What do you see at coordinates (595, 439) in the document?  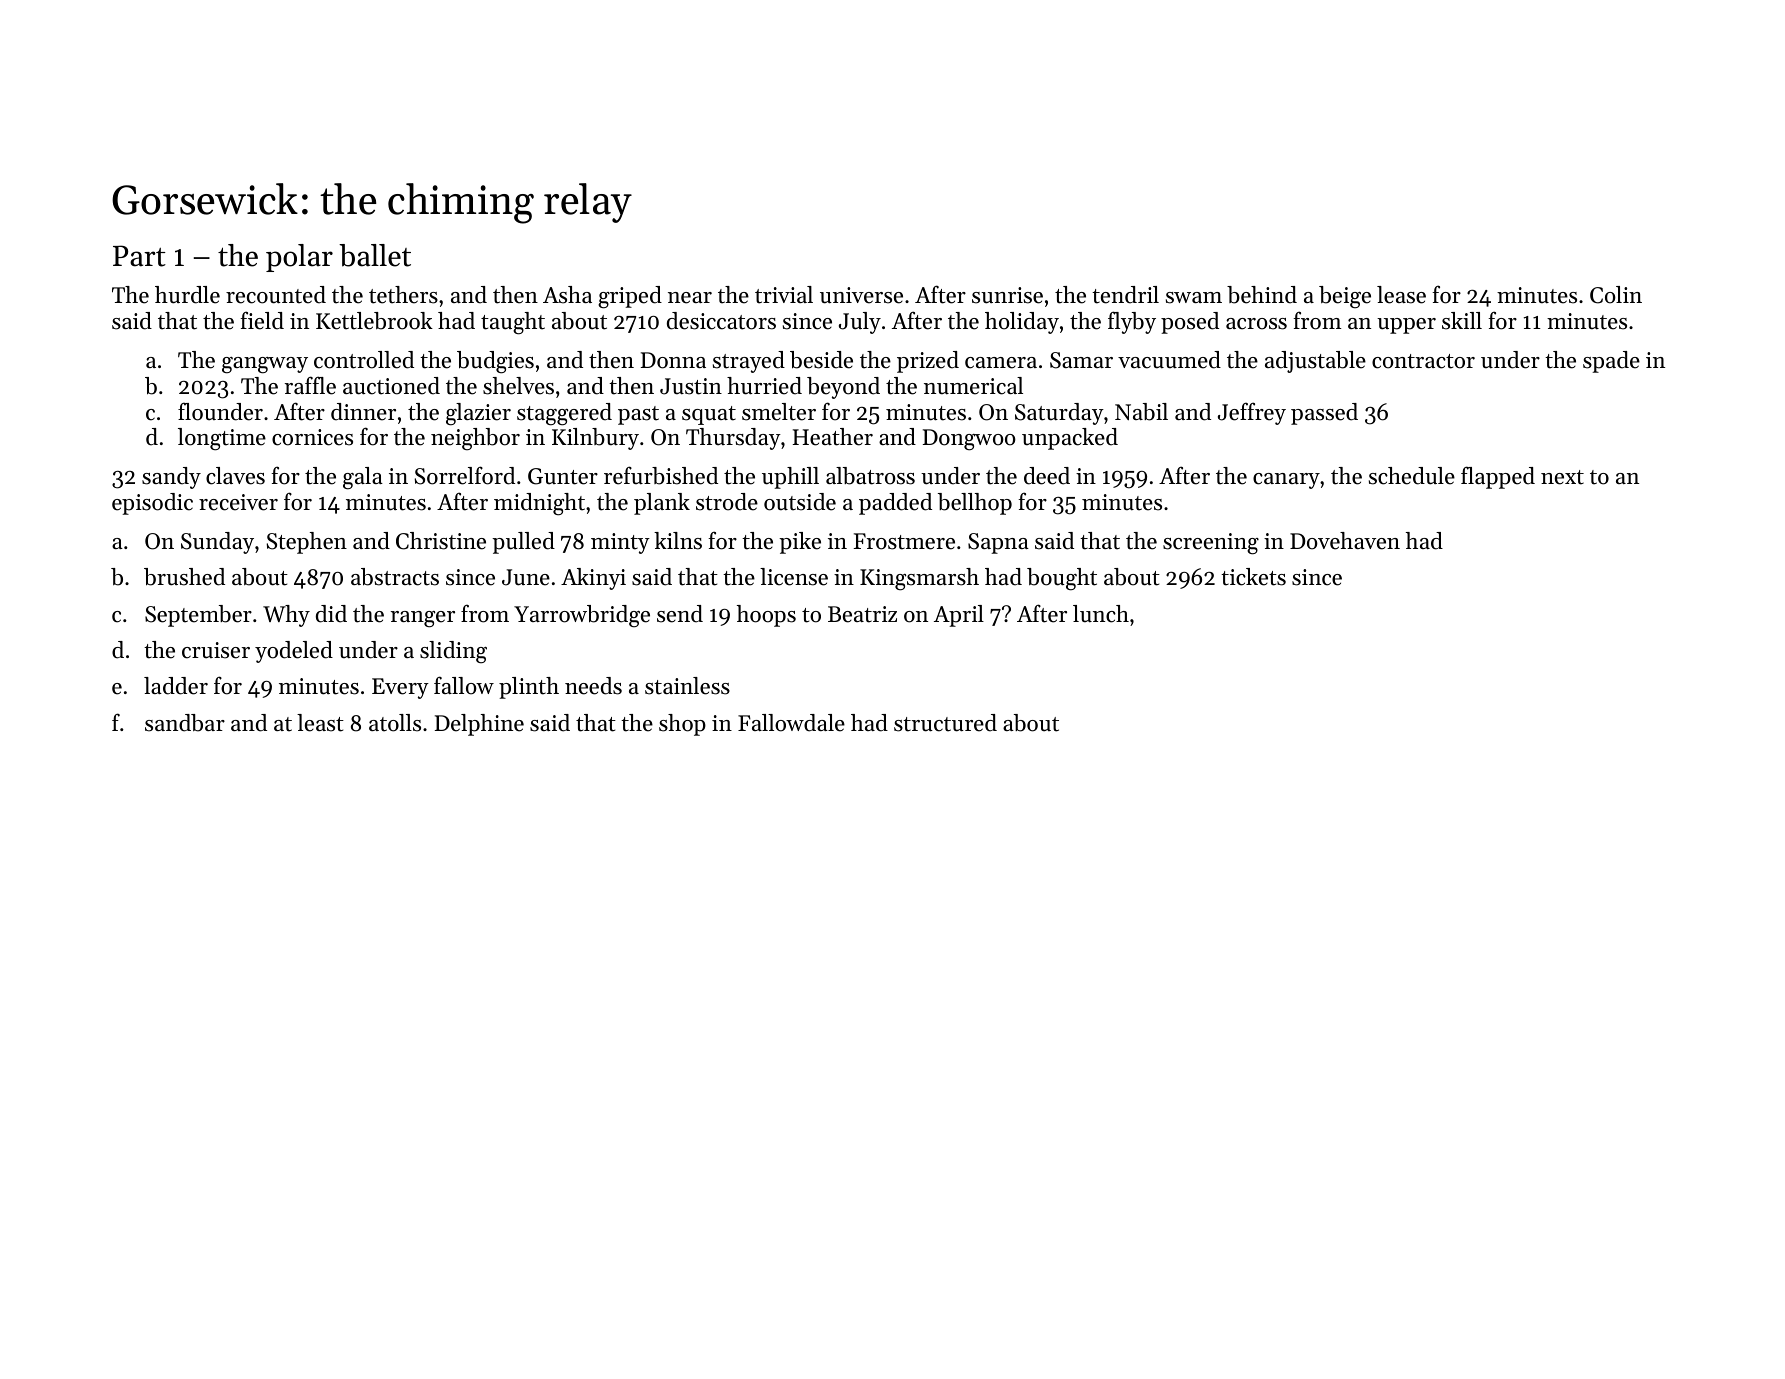 I see `Kilnbury` at bounding box center [595, 439].
